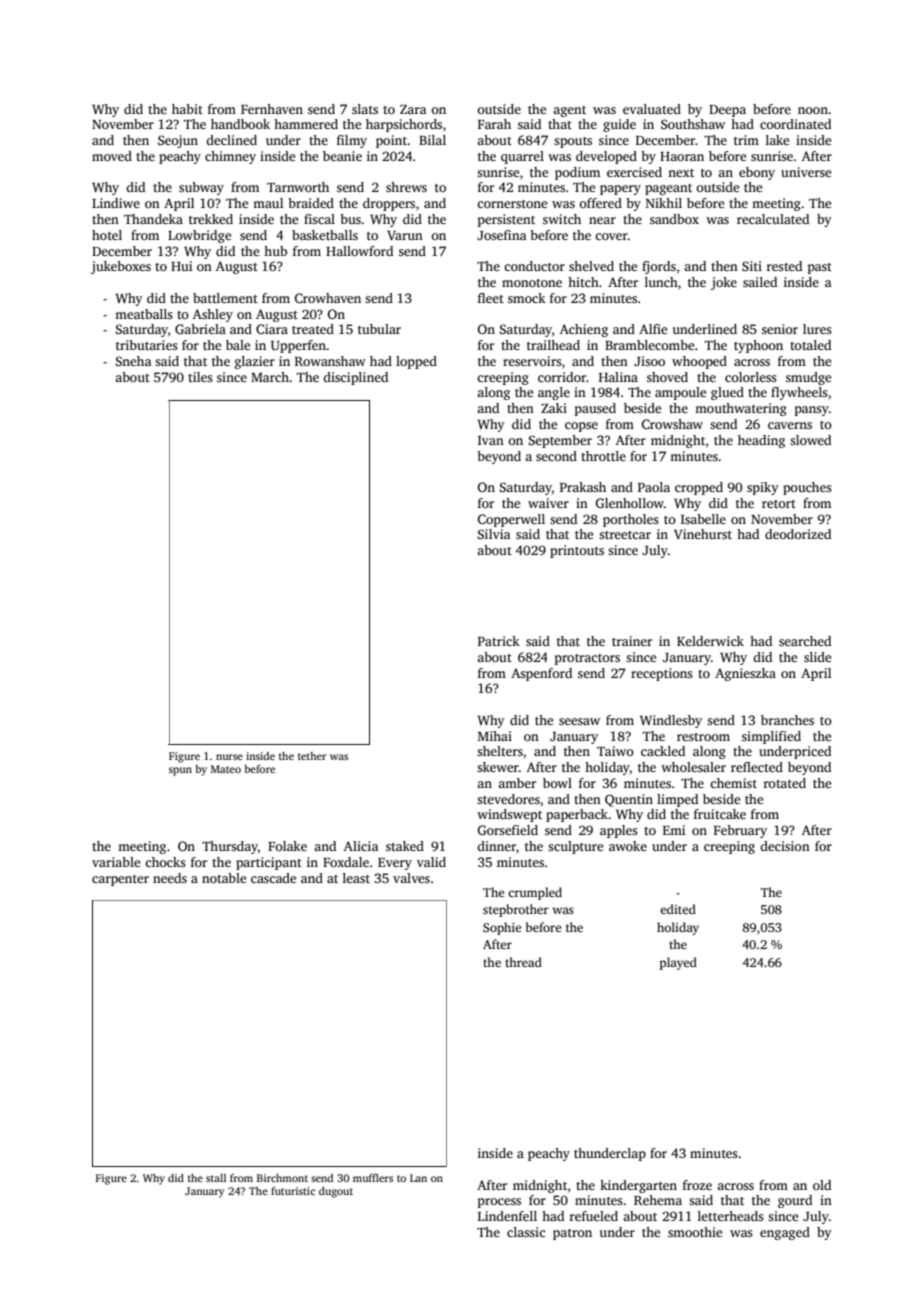  Describe the element at coordinates (678, 963) in the document. I see `played` at that location.
